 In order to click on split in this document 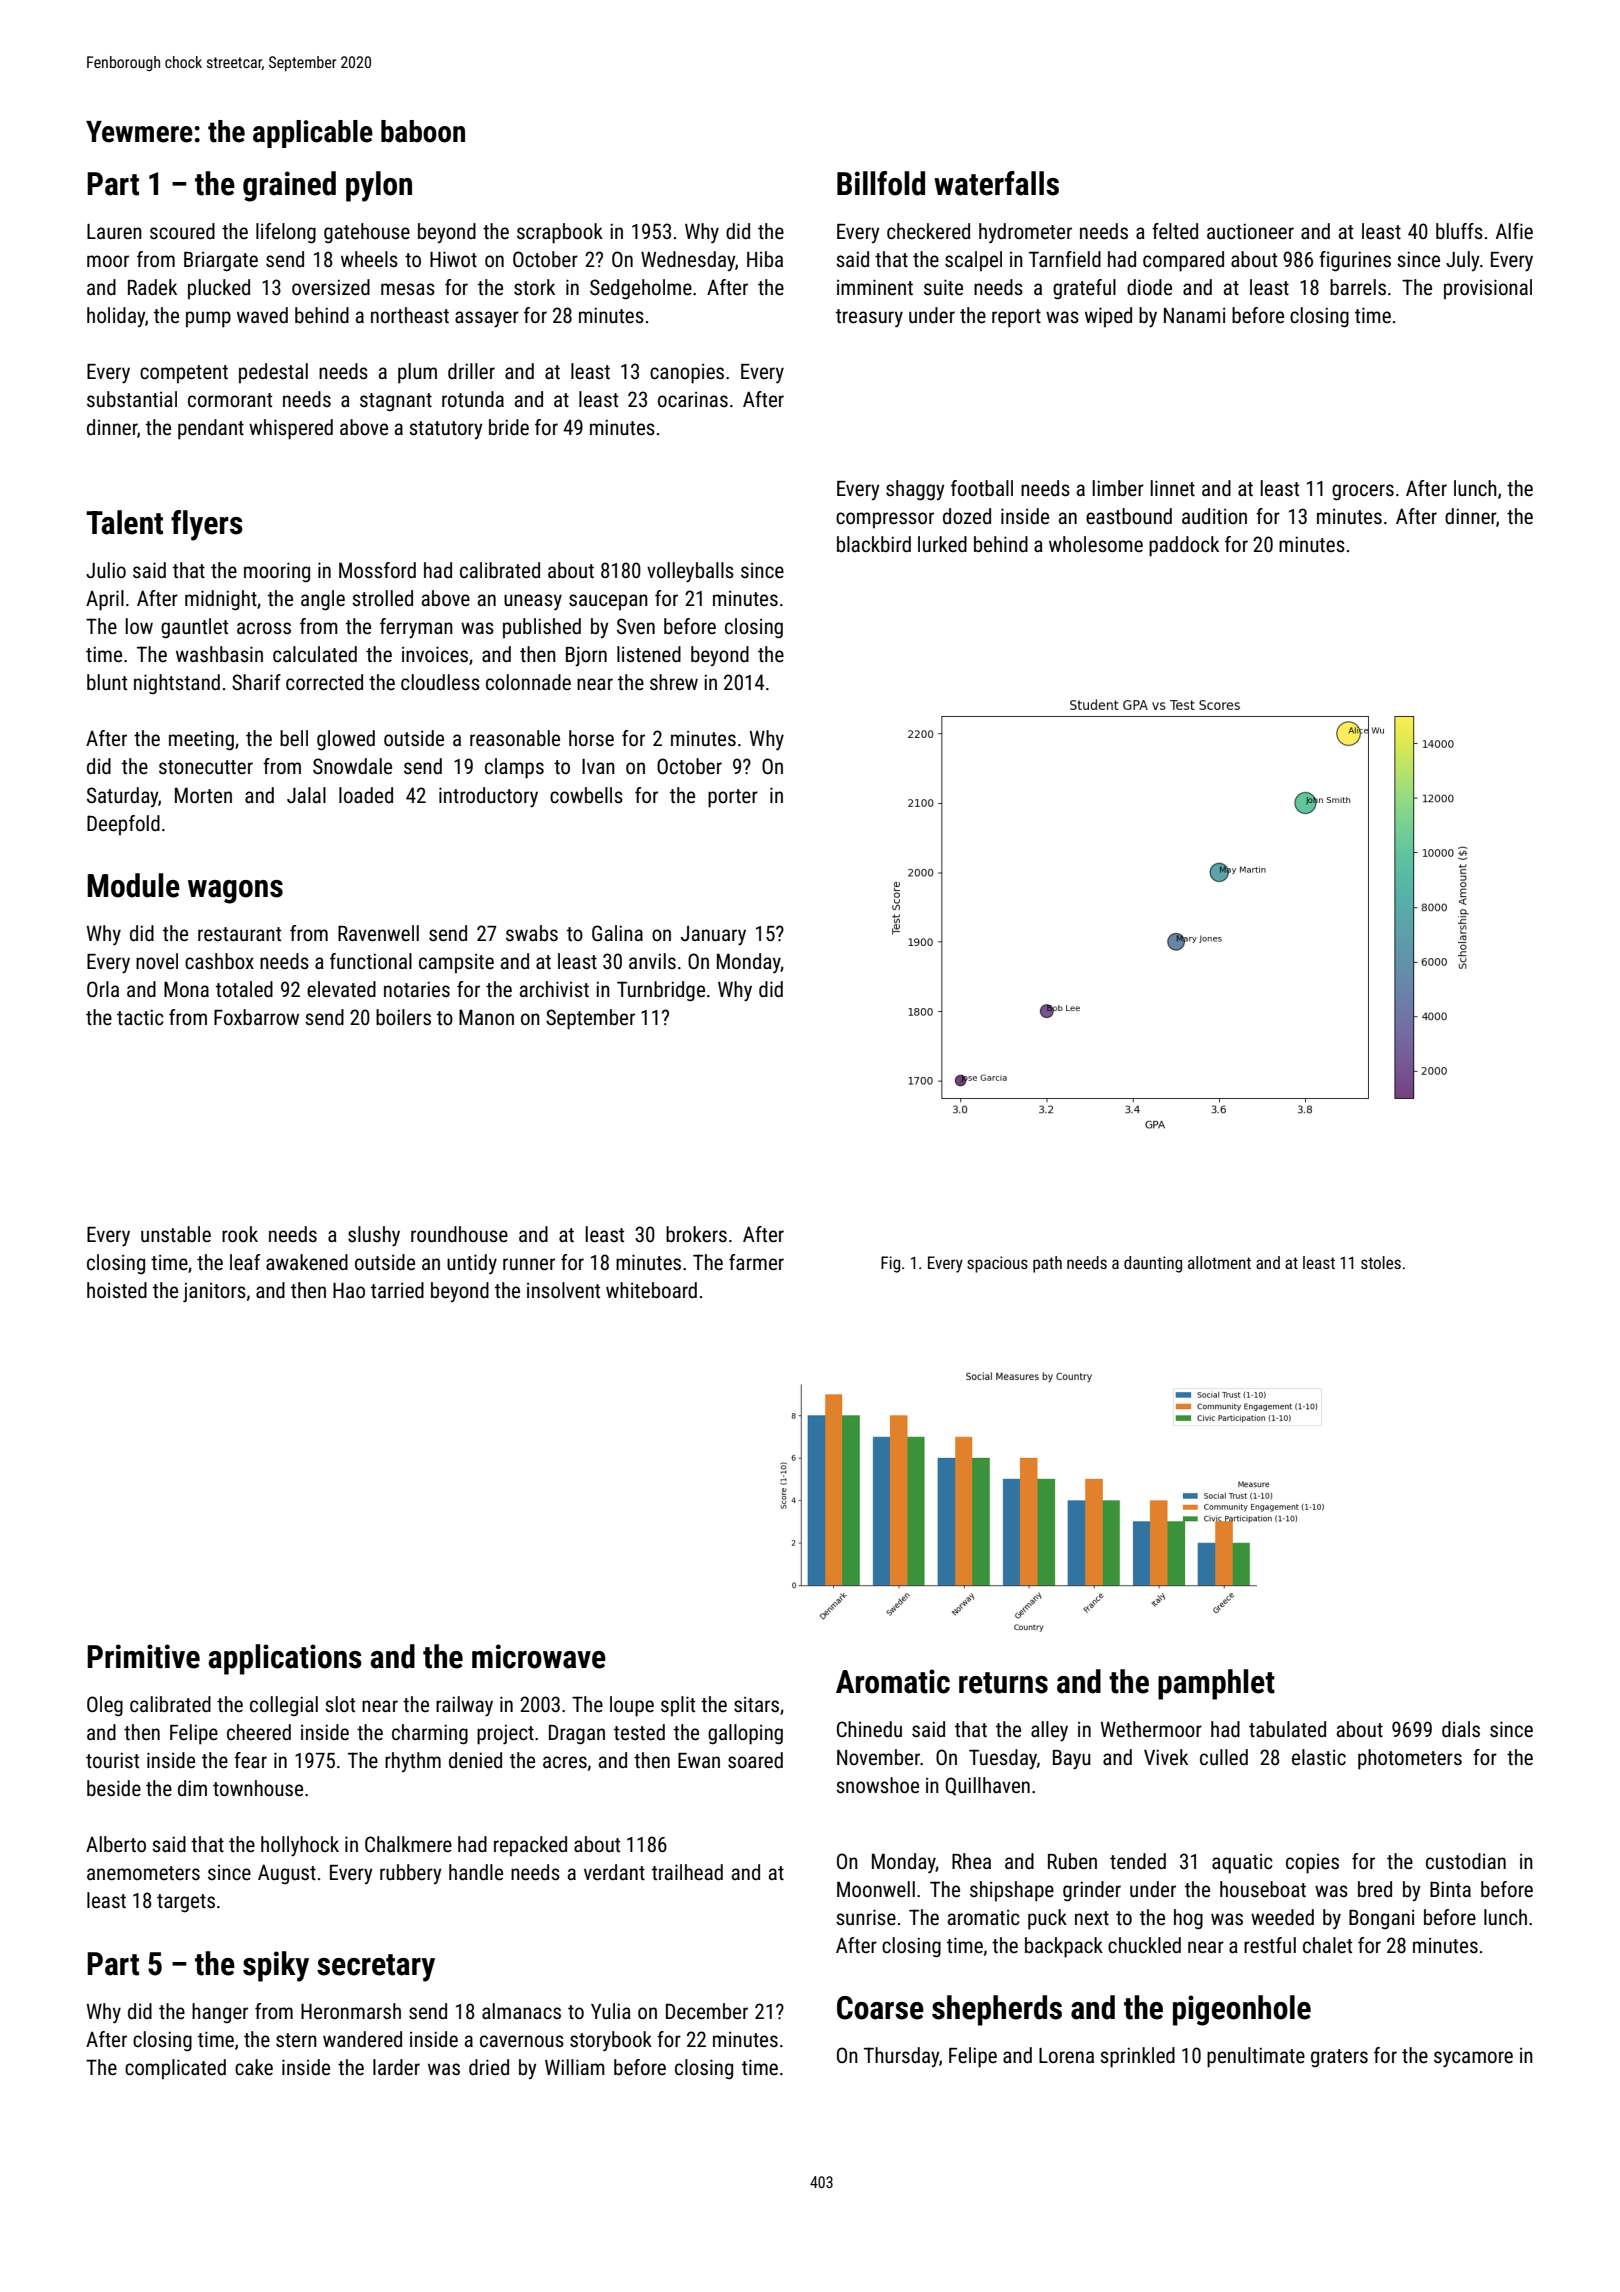, I will do `click(678, 1706)`.
